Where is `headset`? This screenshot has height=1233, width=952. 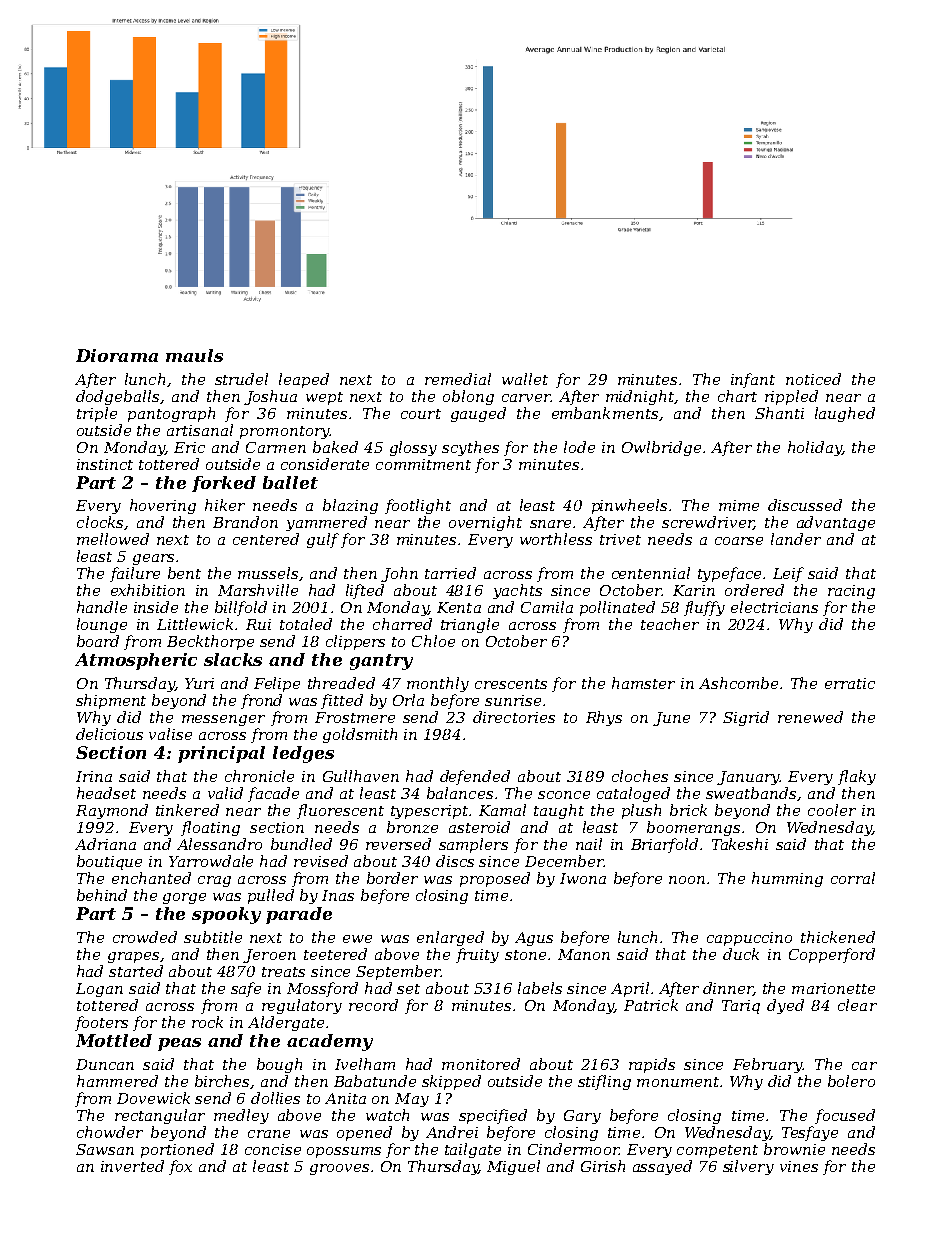
headset is located at coordinates (106, 793).
